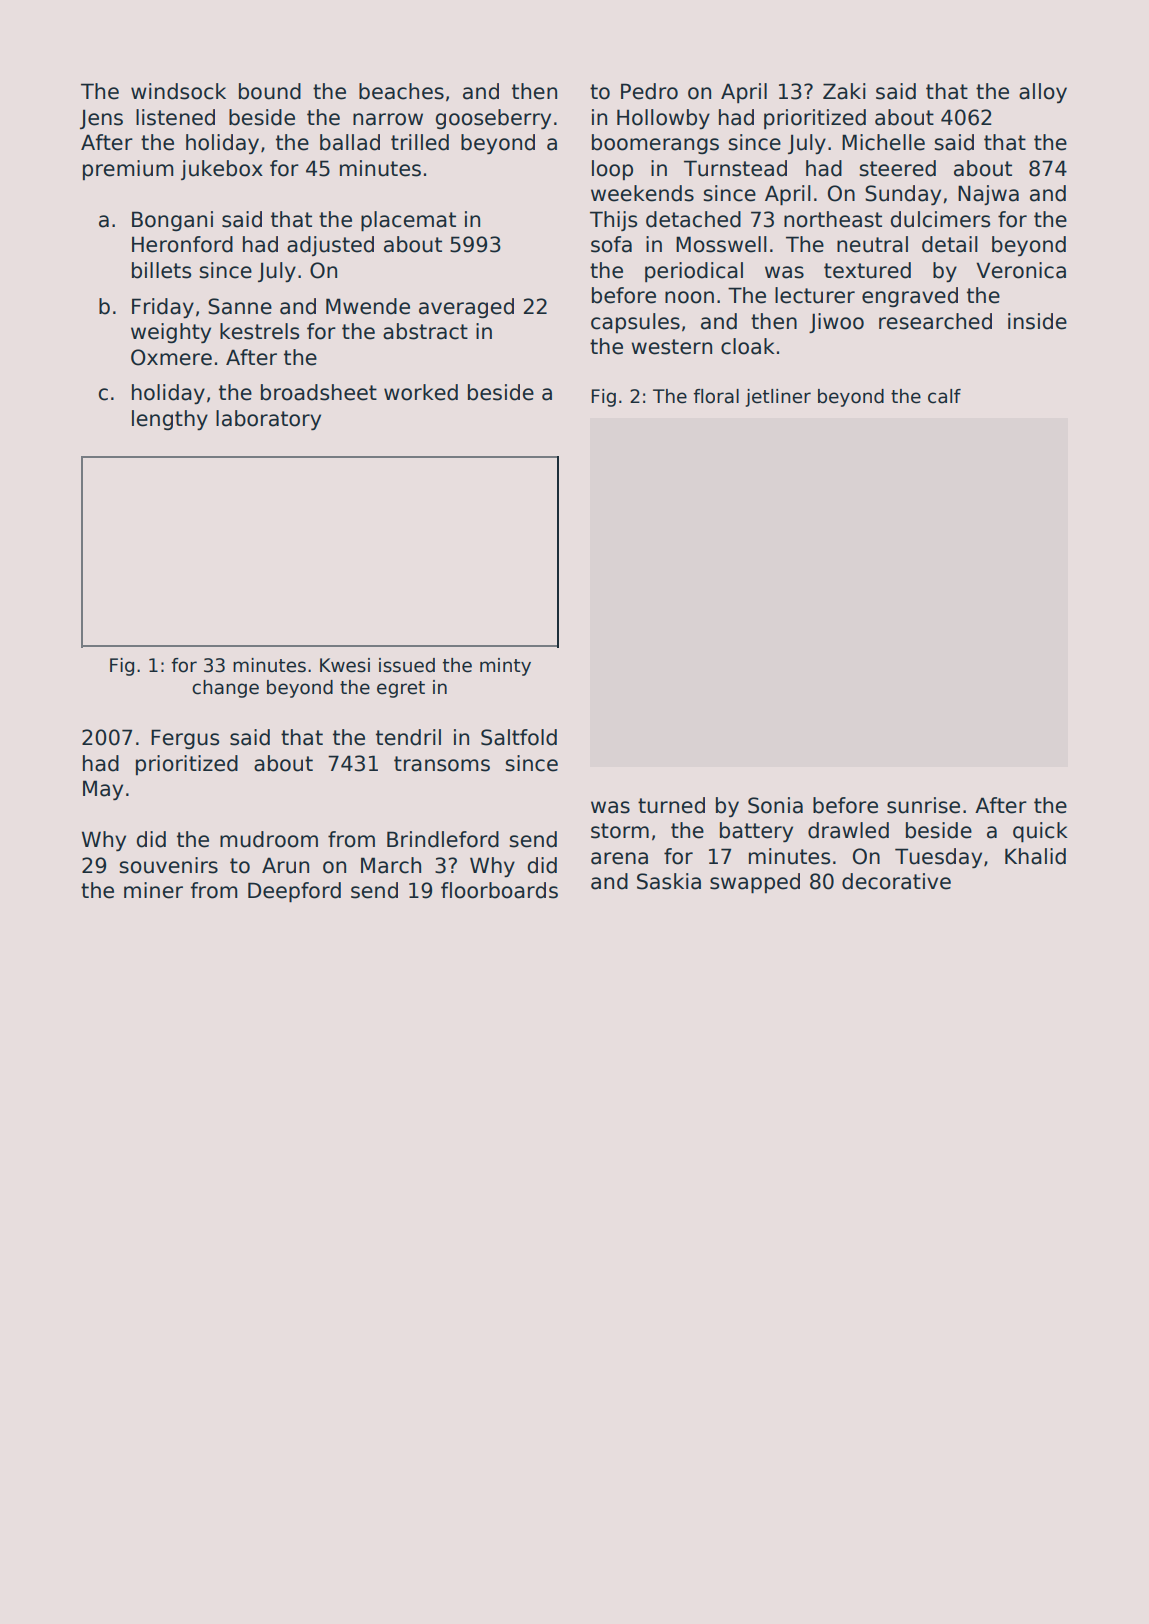  What do you see at coordinates (505, 667) in the page?
I see `minty` at bounding box center [505, 667].
